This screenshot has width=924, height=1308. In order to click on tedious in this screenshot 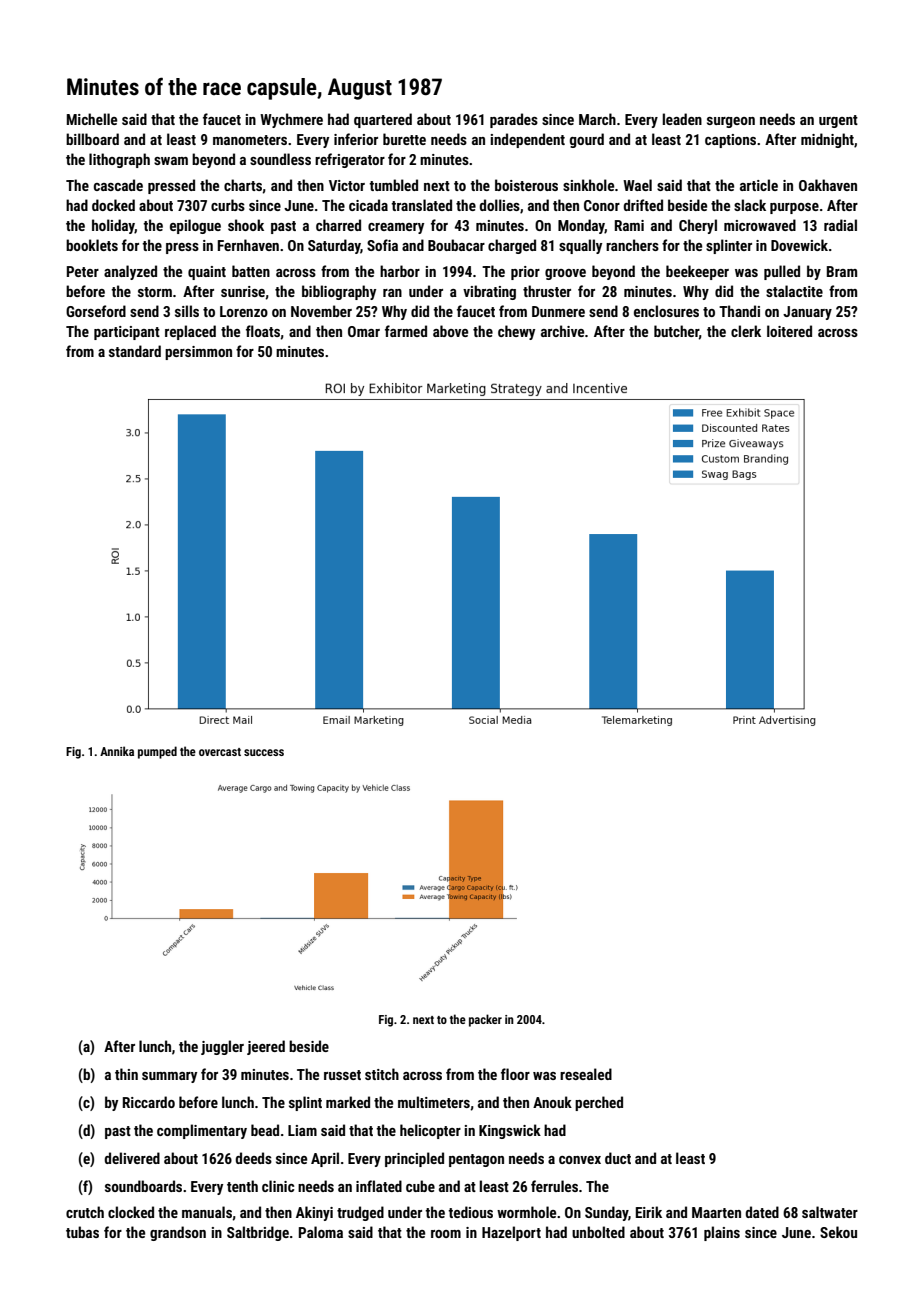, I will do `click(470, 1212)`.
